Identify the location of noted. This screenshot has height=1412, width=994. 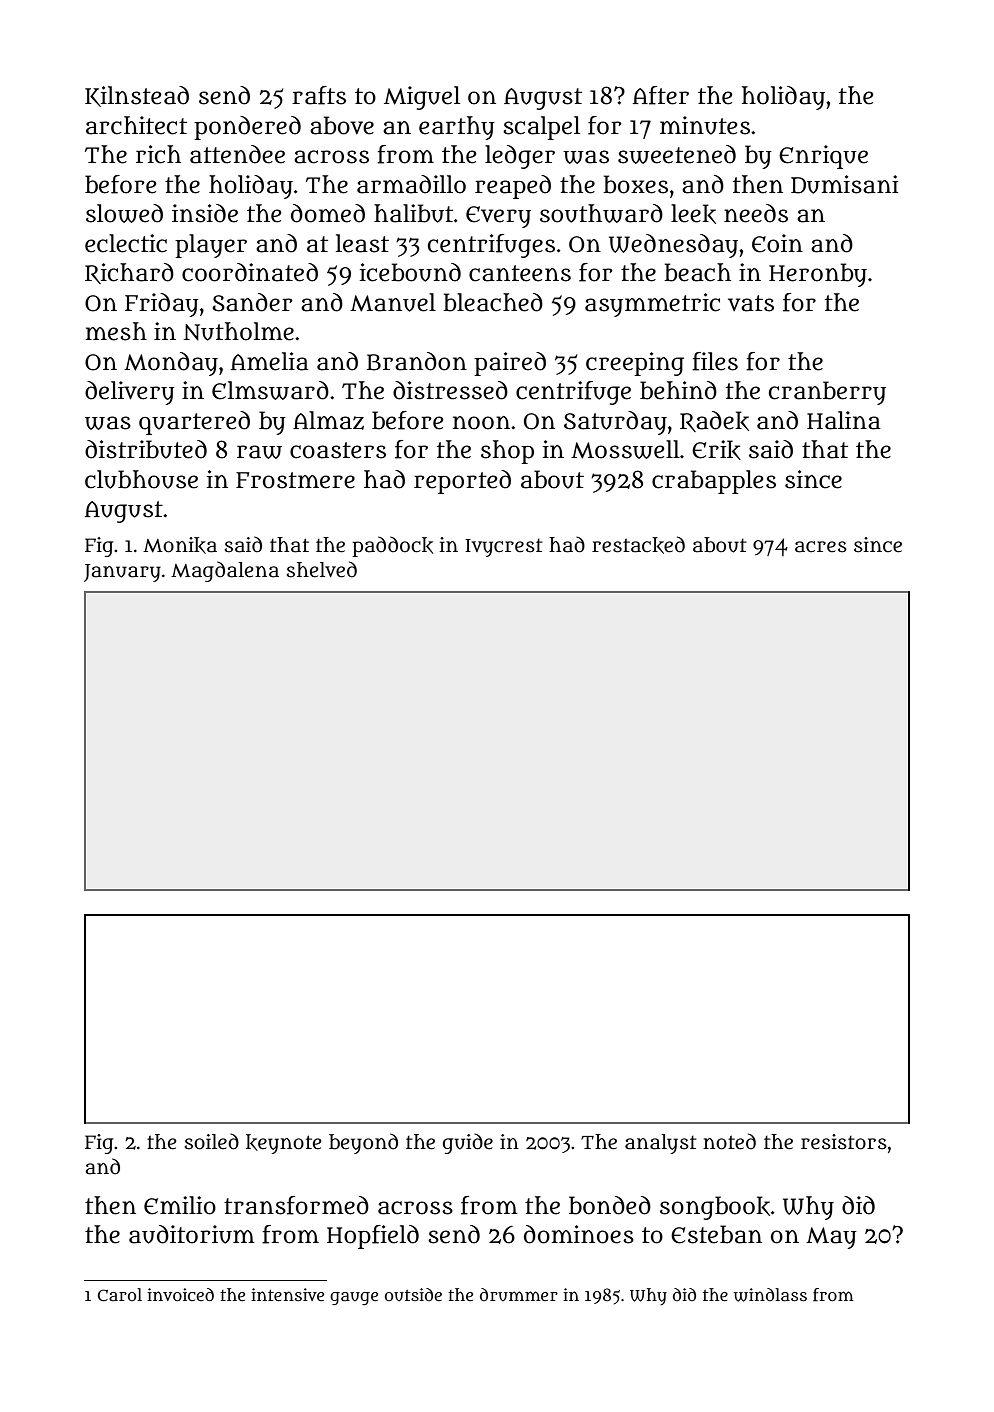
(729, 1141).
